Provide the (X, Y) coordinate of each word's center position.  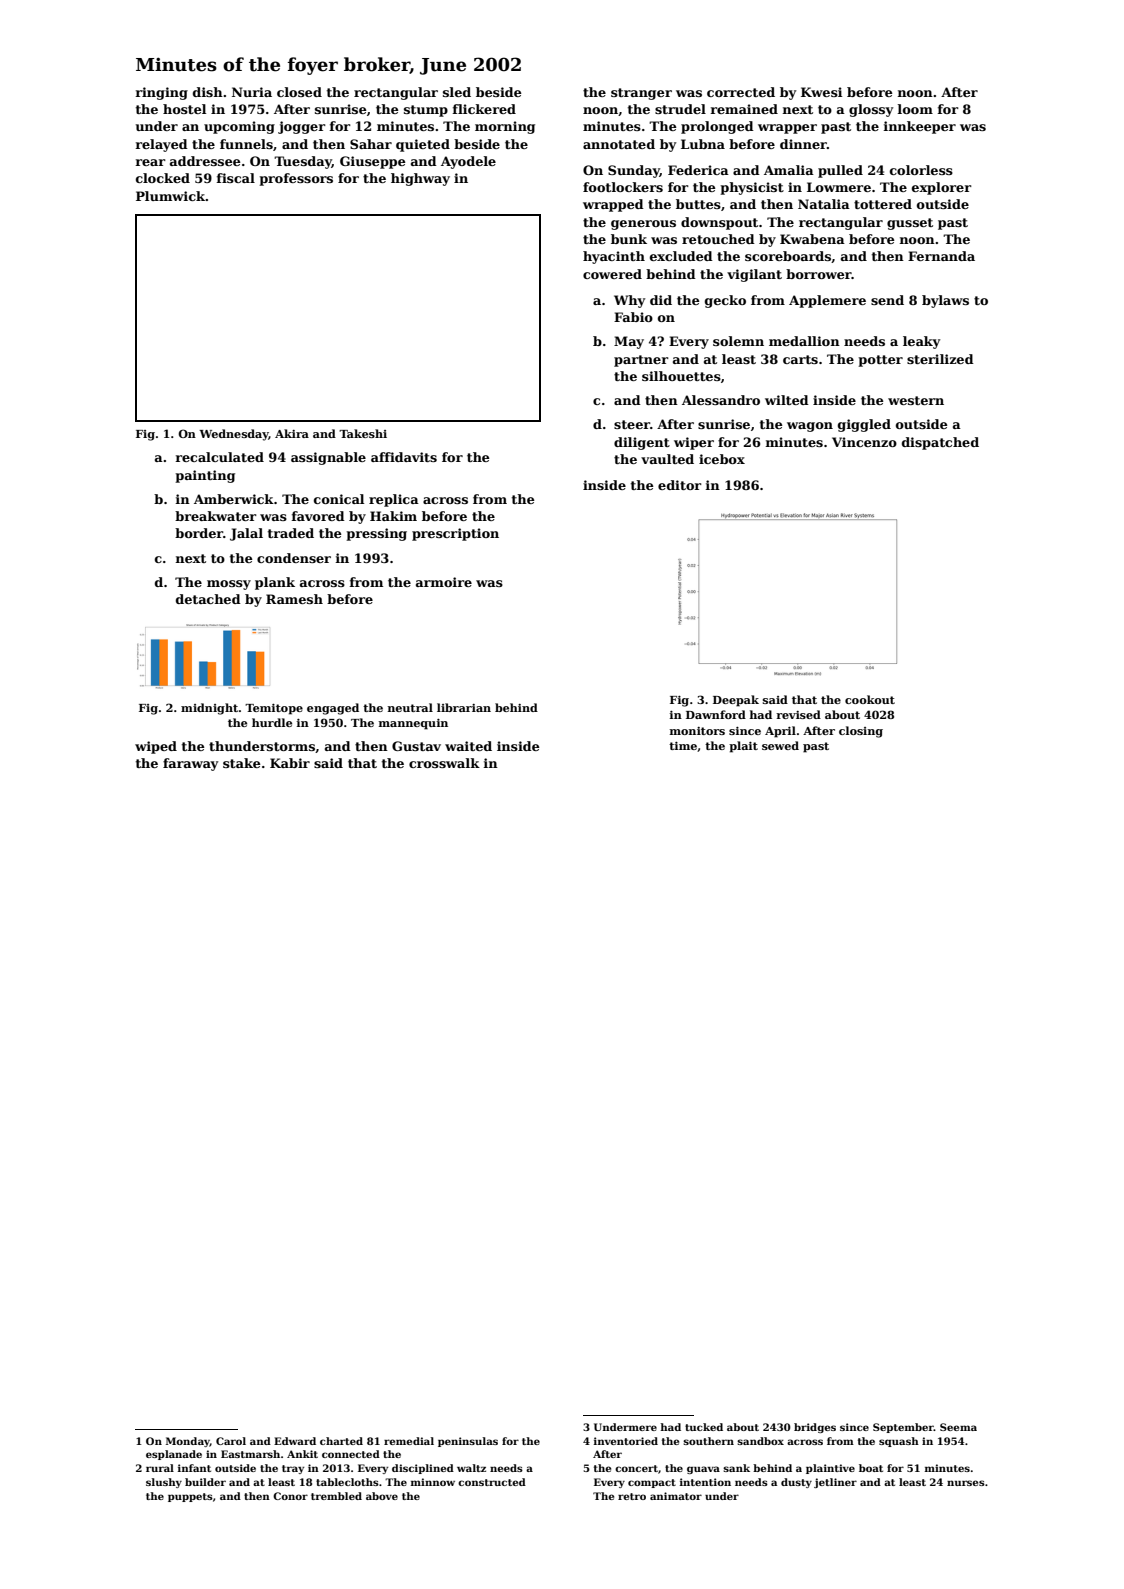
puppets (190, 1497)
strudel (680, 109)
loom (915, 109)
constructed (492, 1482)
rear (151, 162)
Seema (958, 1427)
